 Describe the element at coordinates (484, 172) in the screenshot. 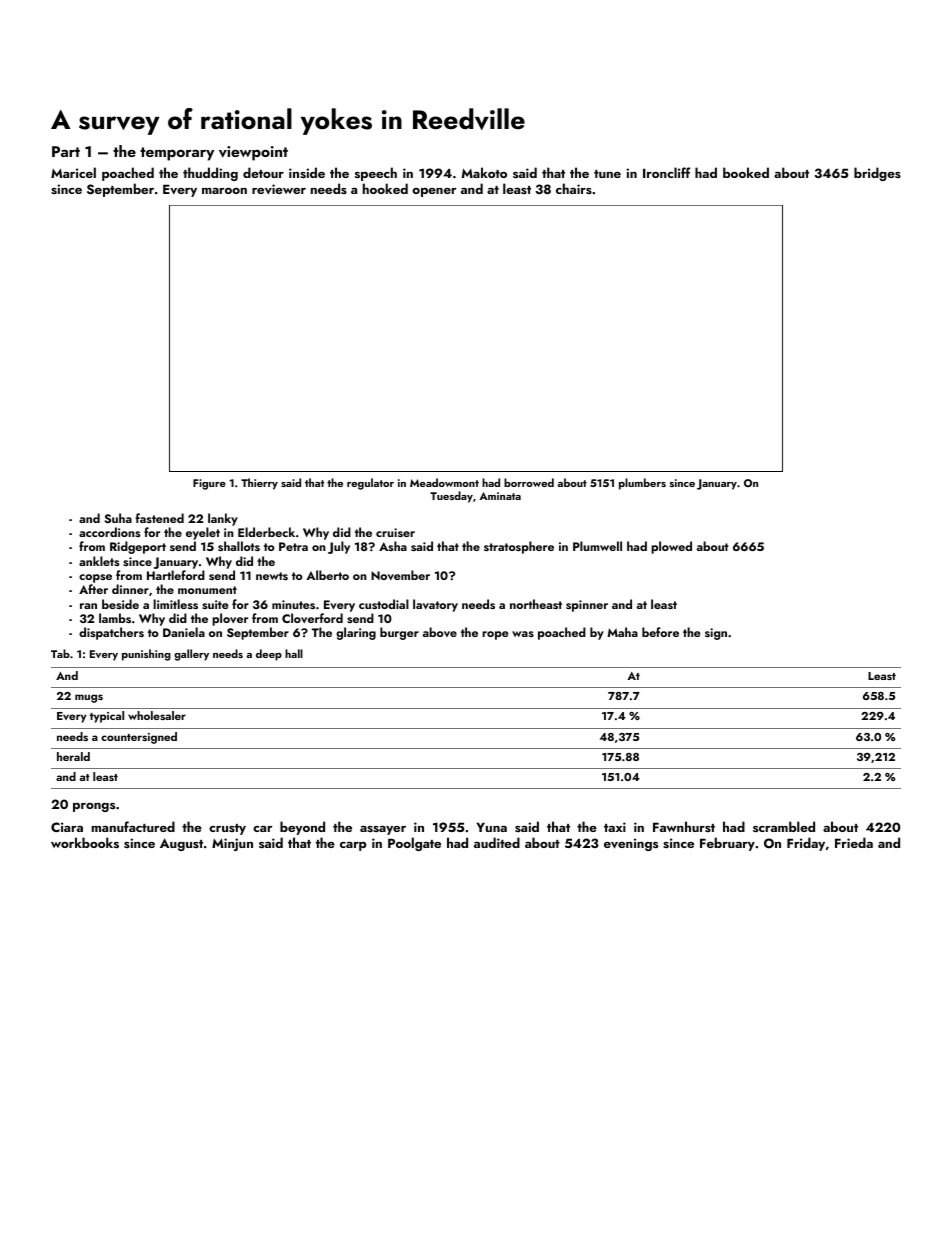

I see `Makoto` at that location.
